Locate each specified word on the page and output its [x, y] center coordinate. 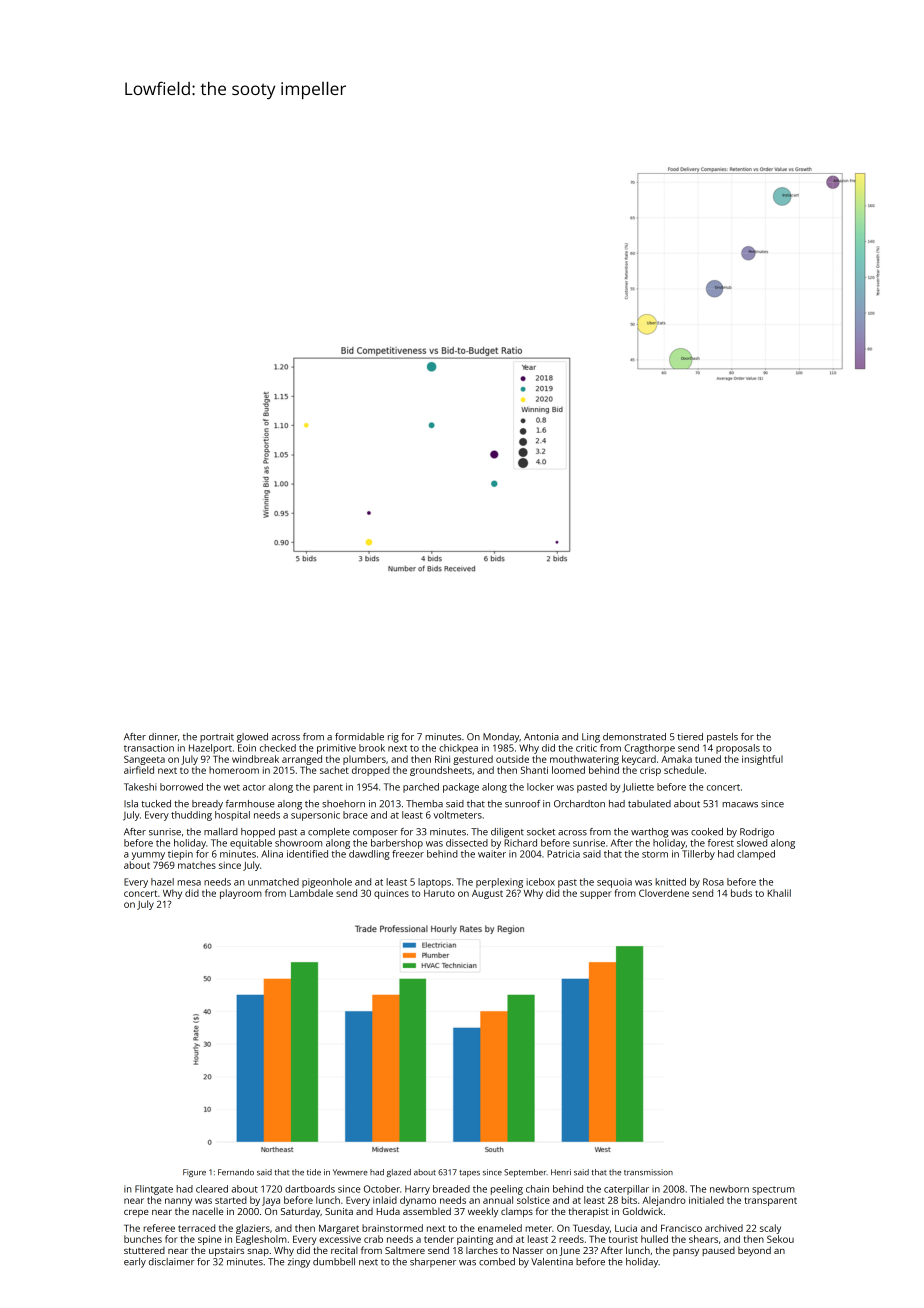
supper [596, 895]
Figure [194, 1173]
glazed [399, 1173]
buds [741, 893]
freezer [408, 854]
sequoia [614, 883]
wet [232, 787]
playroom [241, 894]
